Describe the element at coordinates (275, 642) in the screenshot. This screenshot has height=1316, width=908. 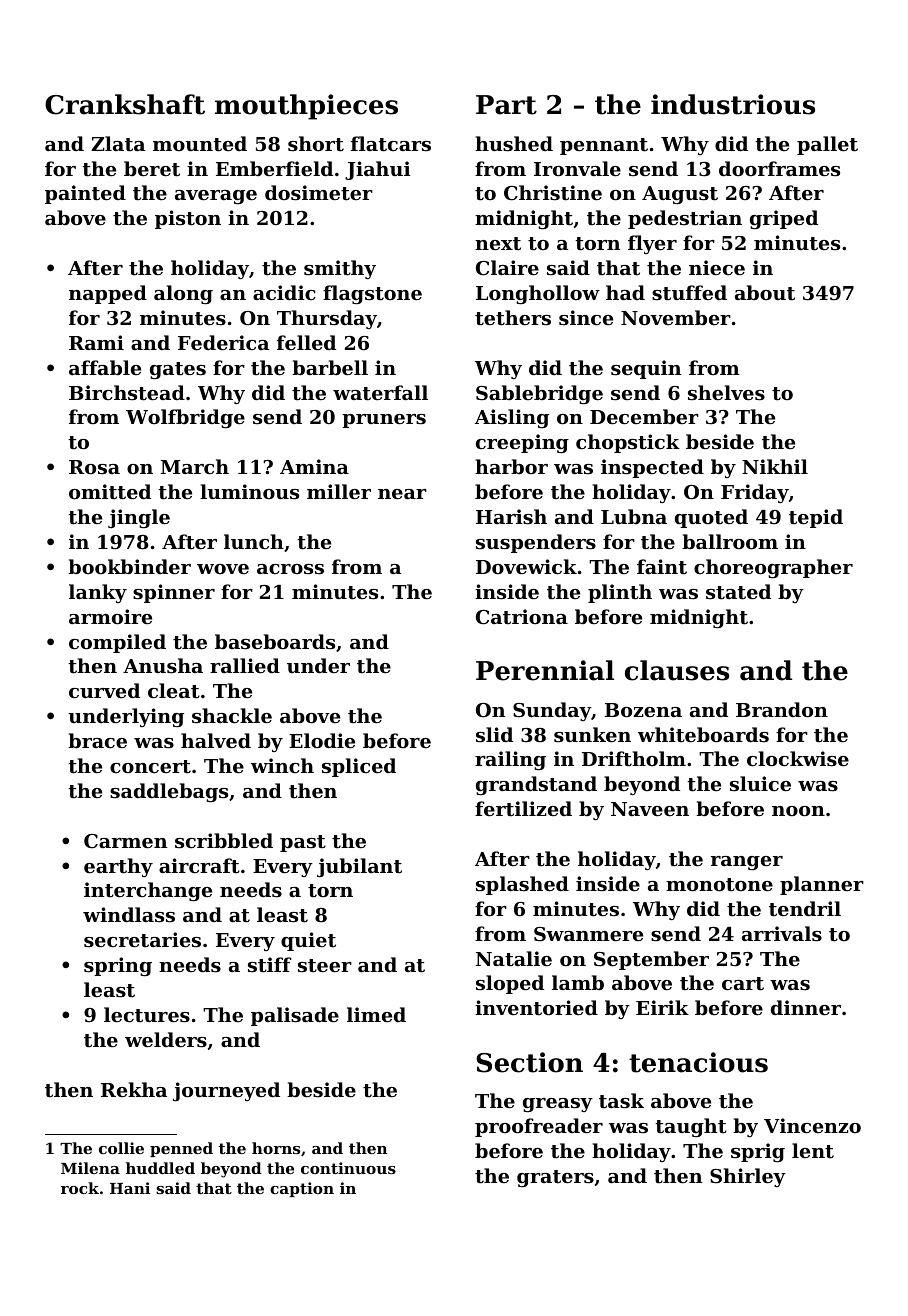
I see `baseboards` at that location.
